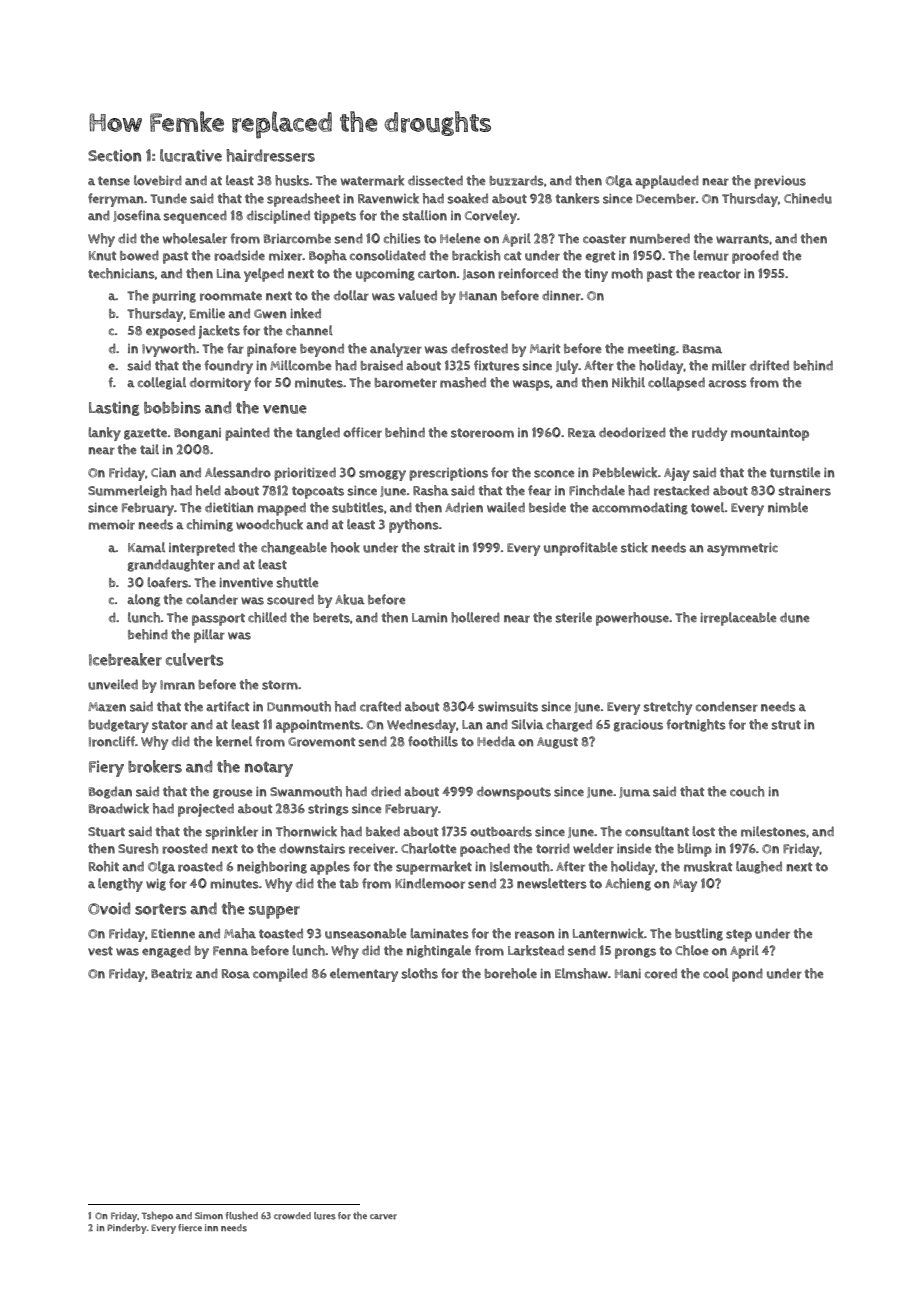 The image size is (924, 1308). What do you see at coordinates (463, 382) in the screenshot?
I see `mashed` at bounding box center [463, 382].
